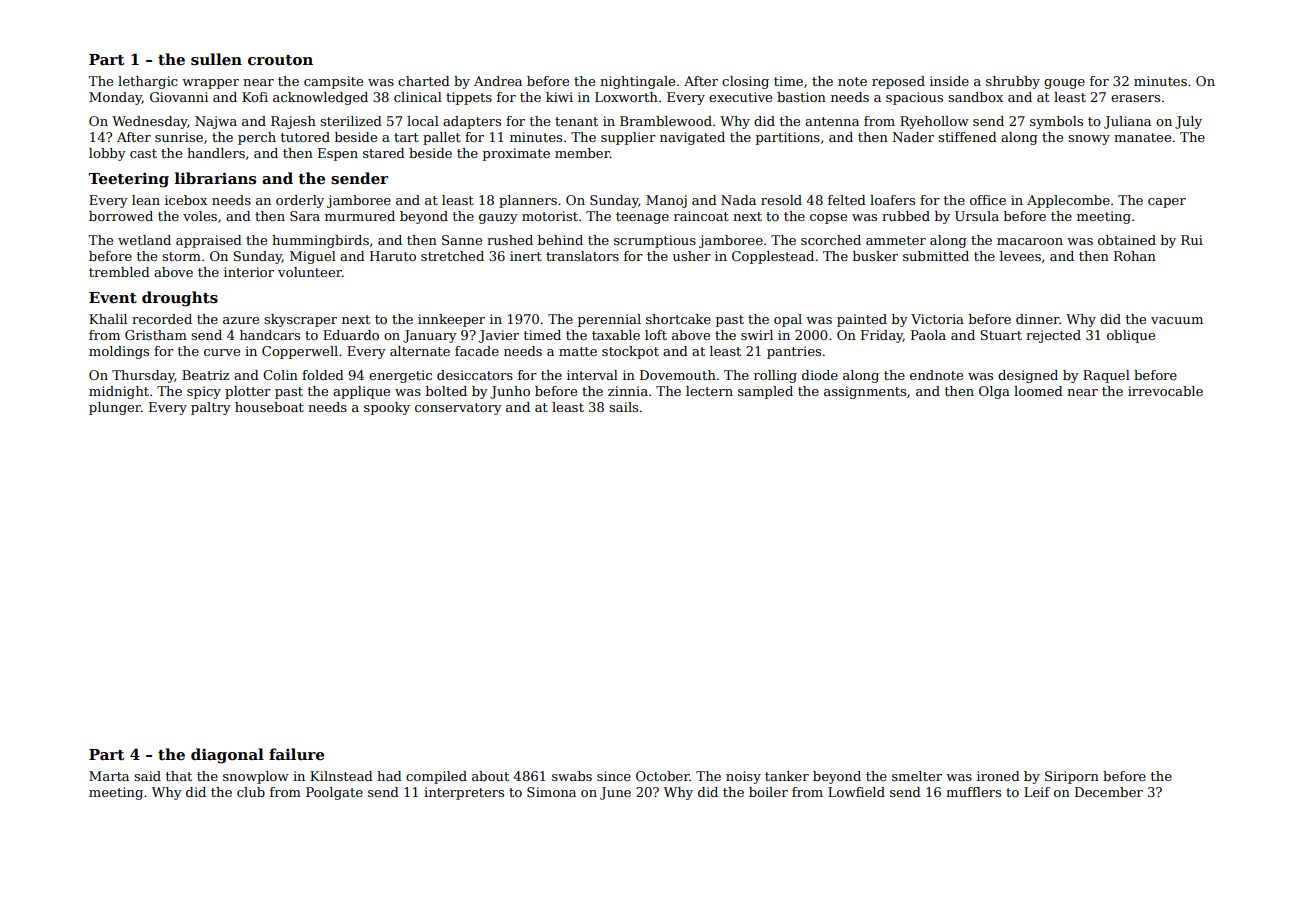  What do you see at coordinates (1165, 391) in the screenshot?
I see `irrevocable` at bounding box center [1165, 391].
